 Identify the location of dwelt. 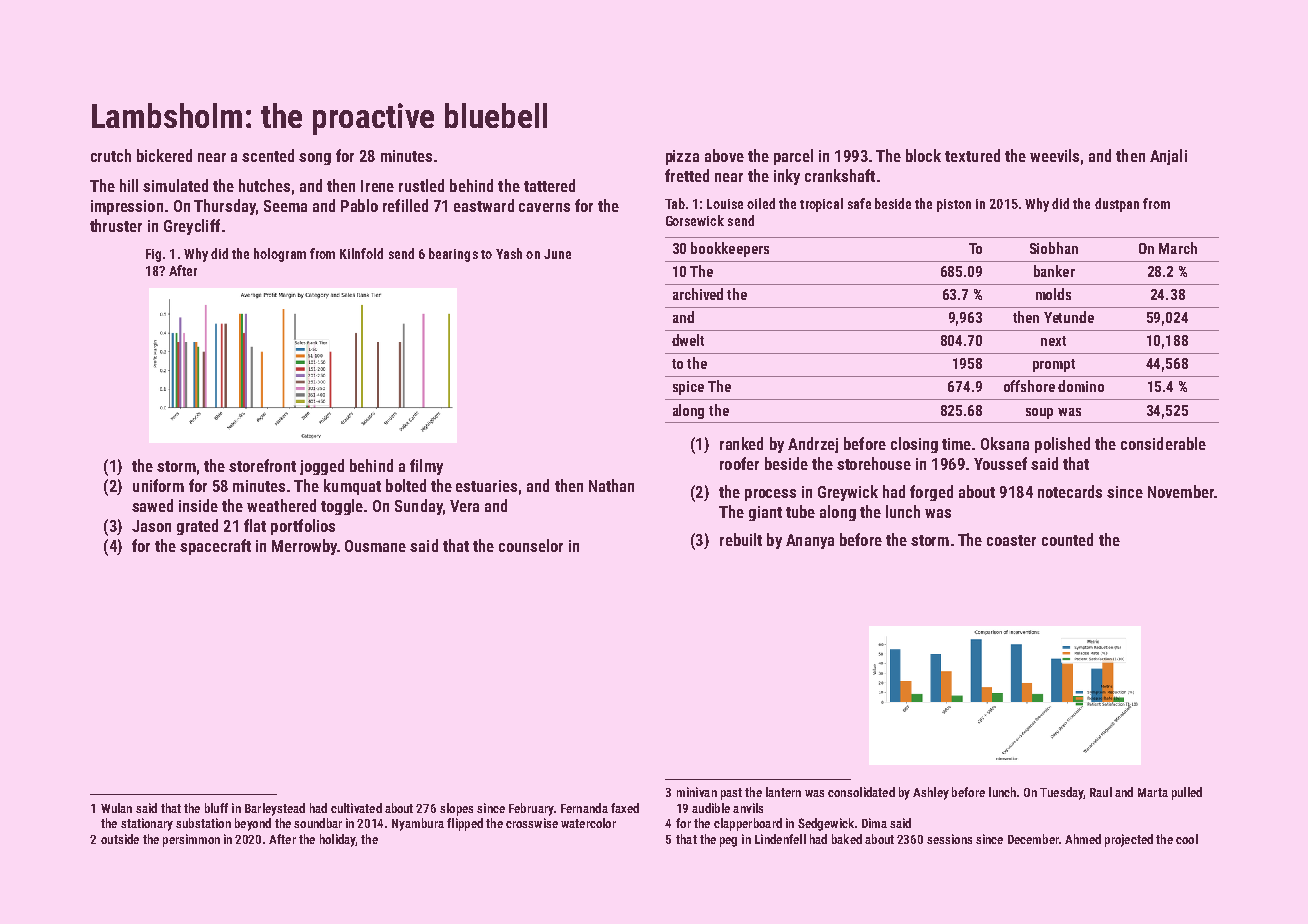
(688, 340).
